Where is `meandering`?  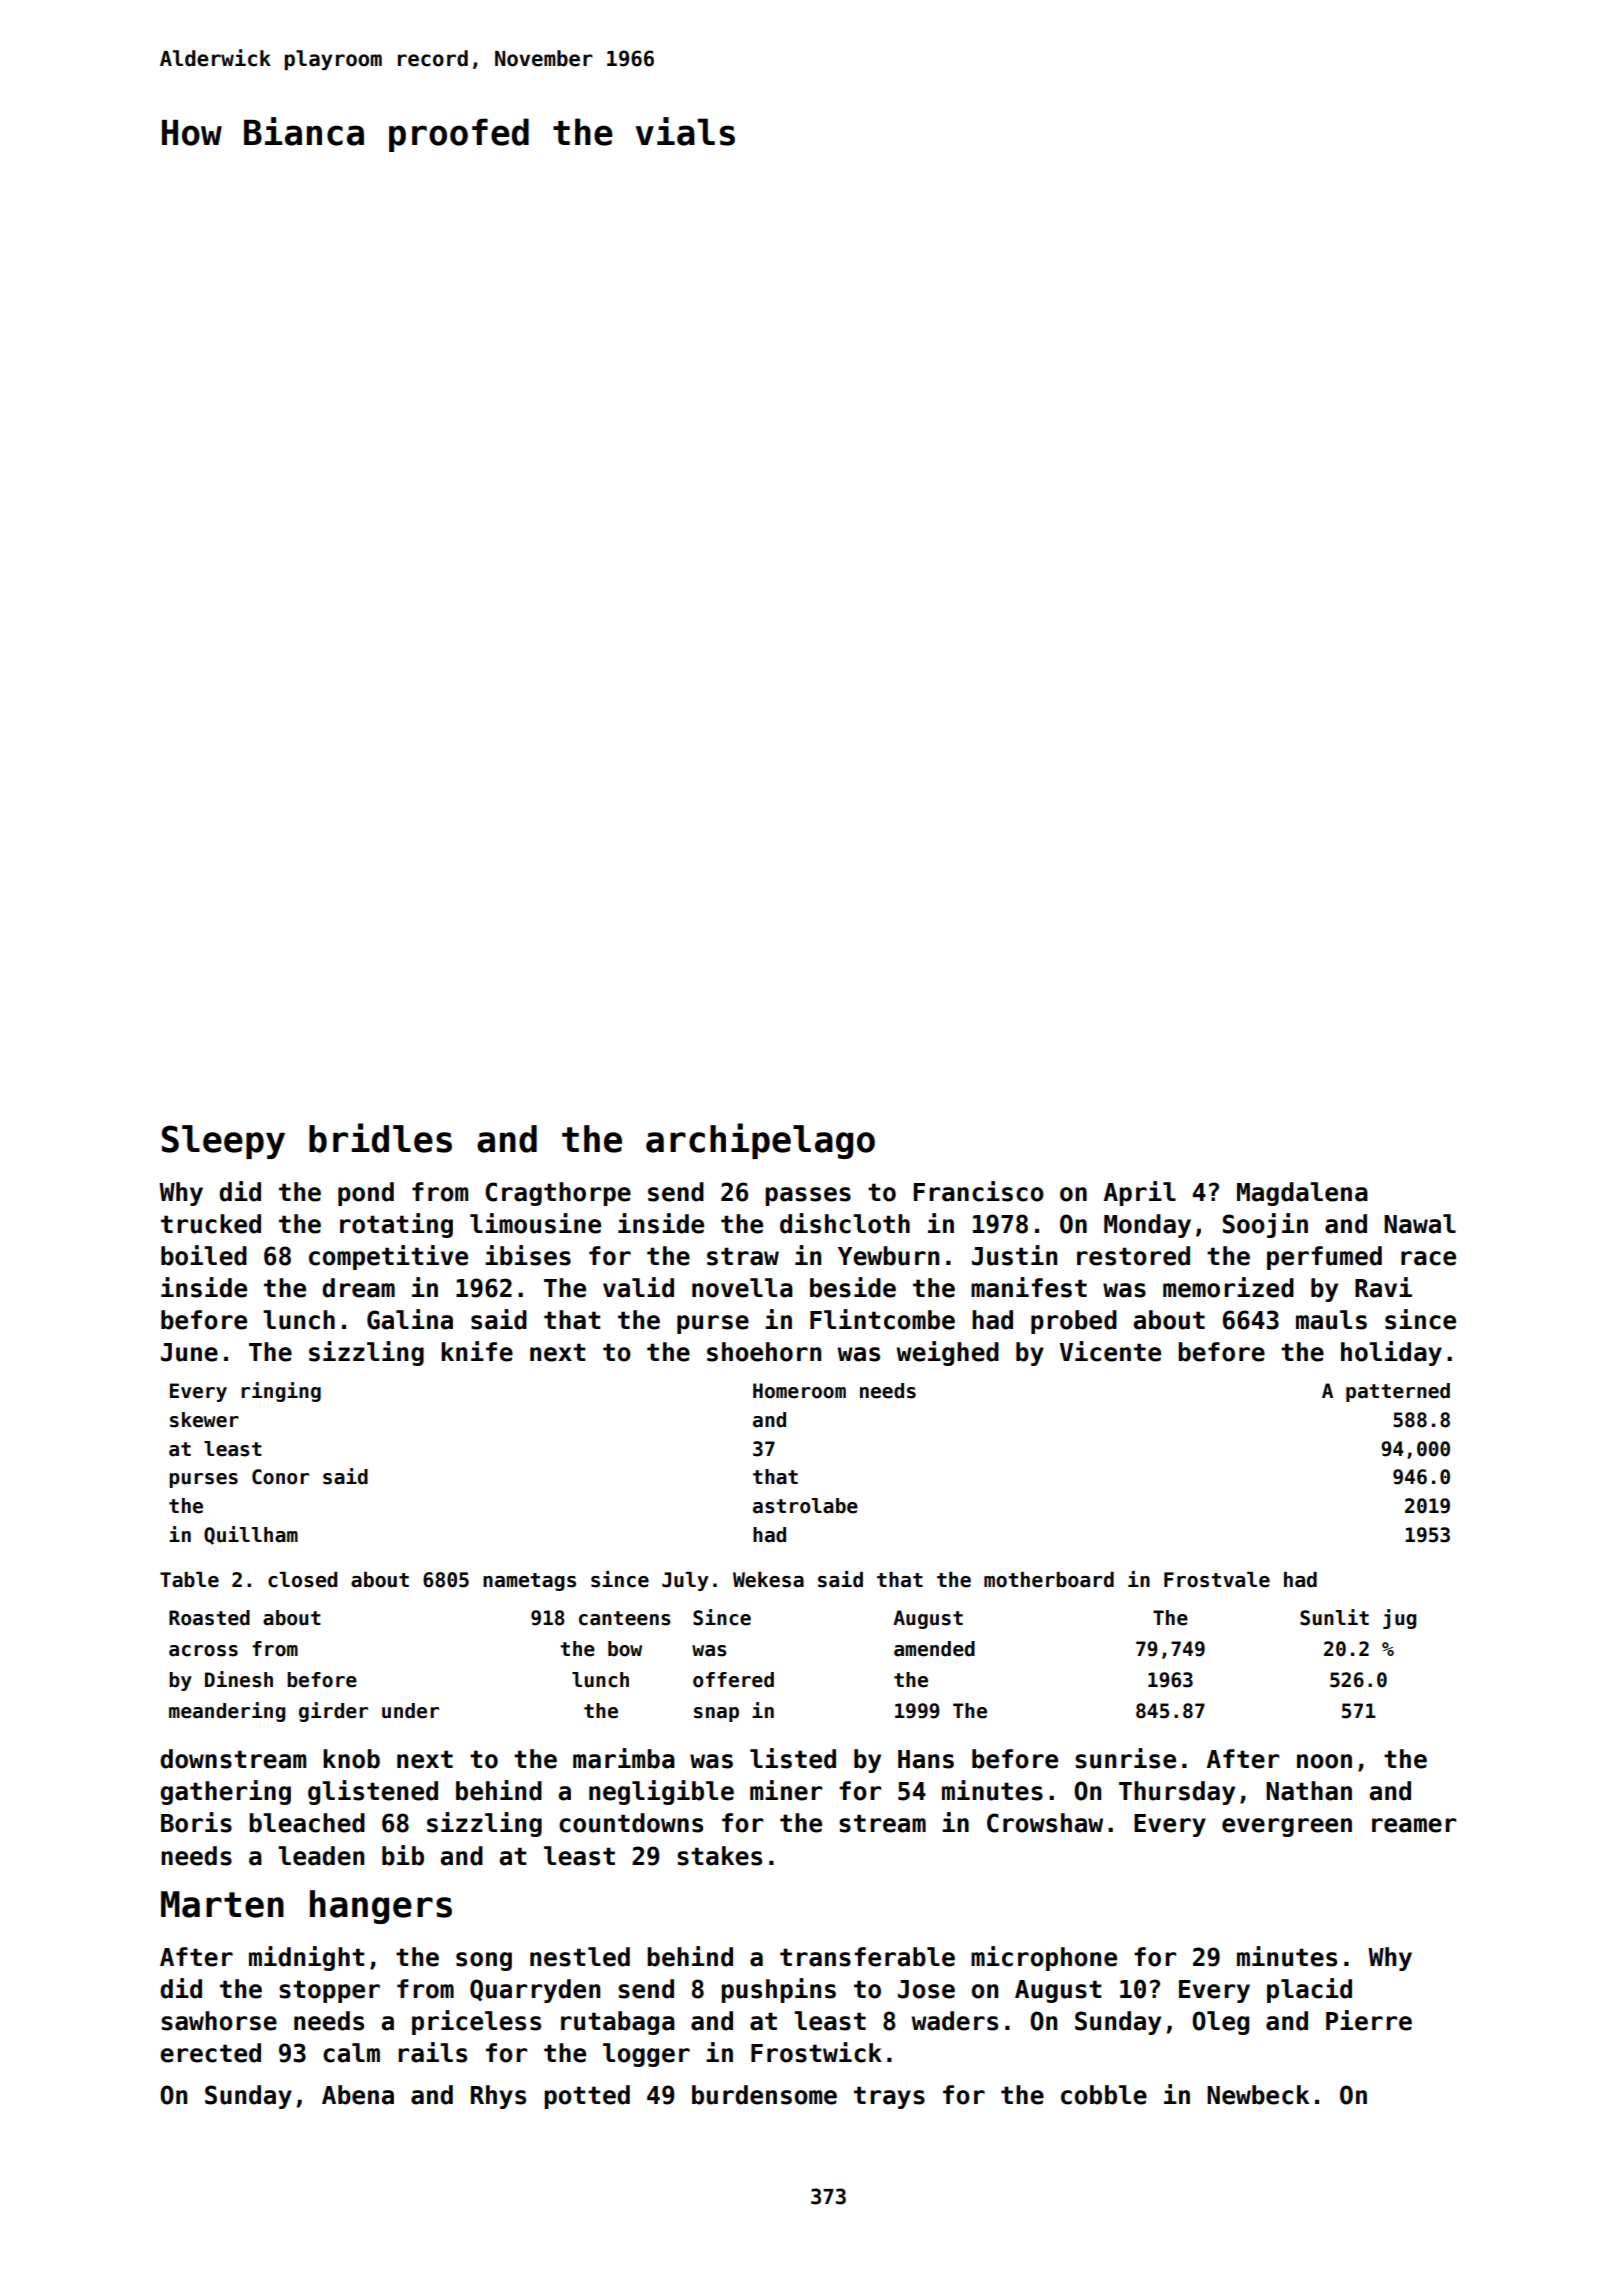 meandering is located at coordinates (227, 1712).
